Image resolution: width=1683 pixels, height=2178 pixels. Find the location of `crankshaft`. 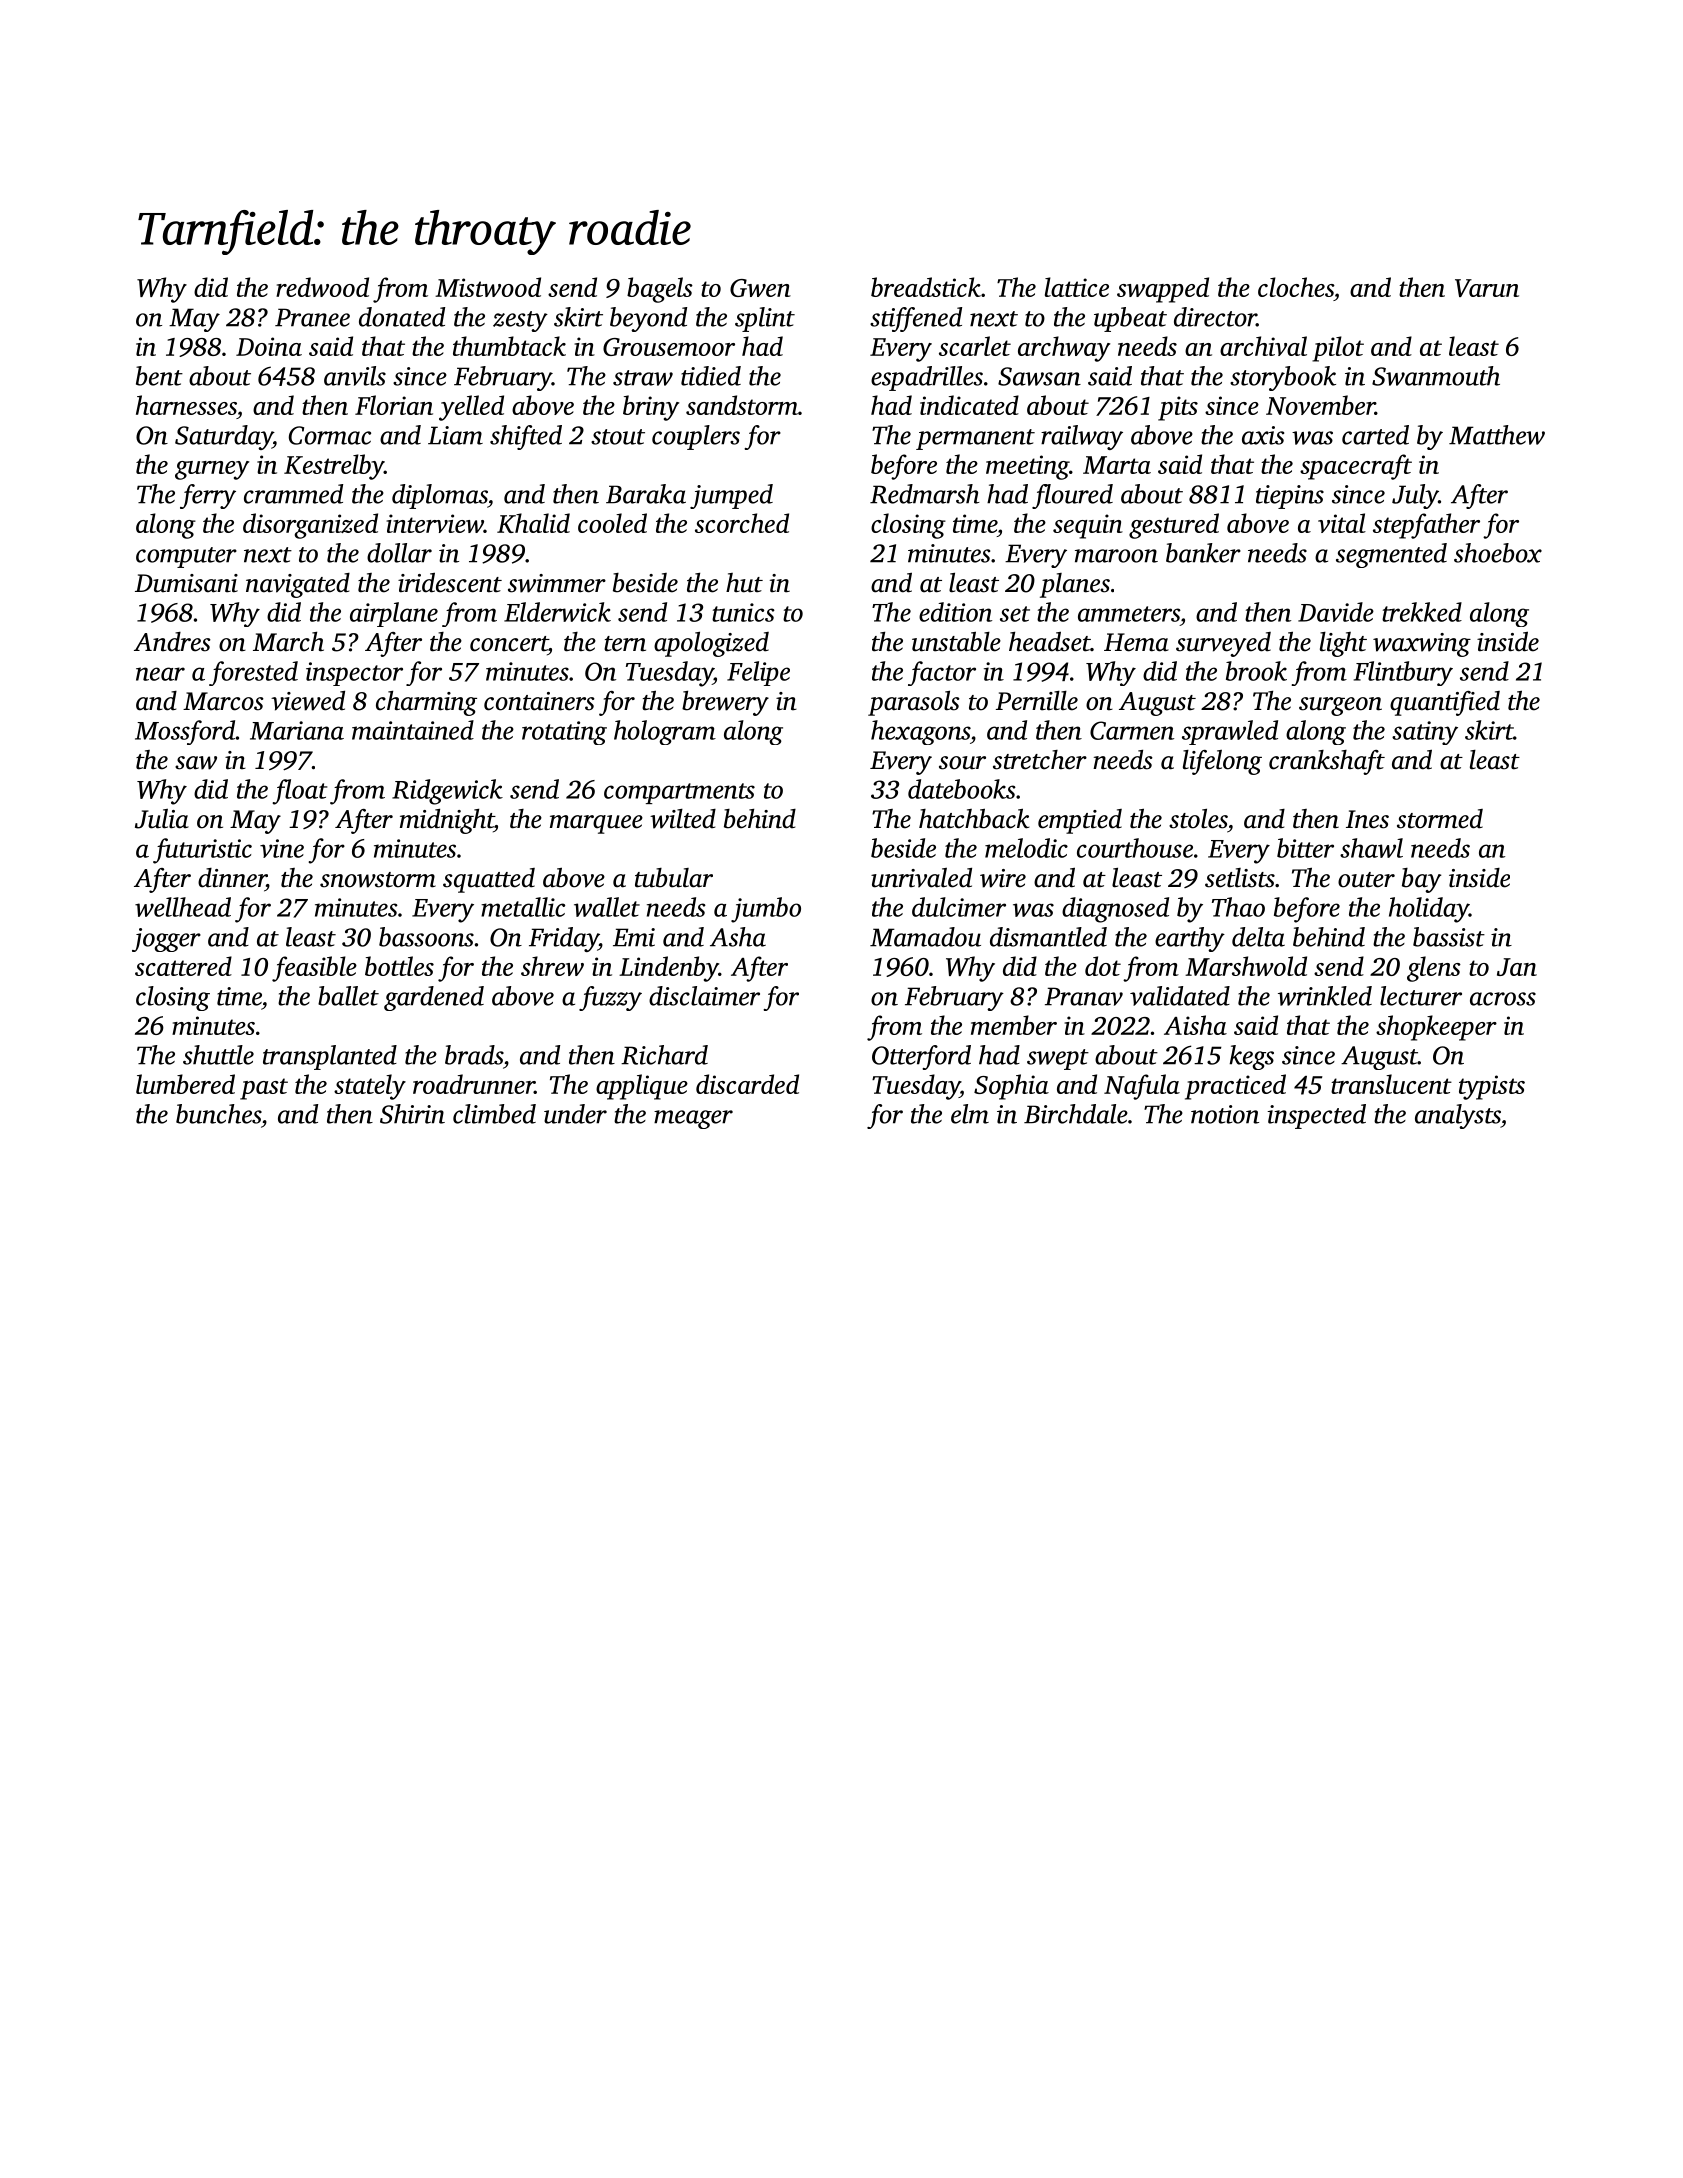

crankshaft is located at coordinates (1327, 762).
